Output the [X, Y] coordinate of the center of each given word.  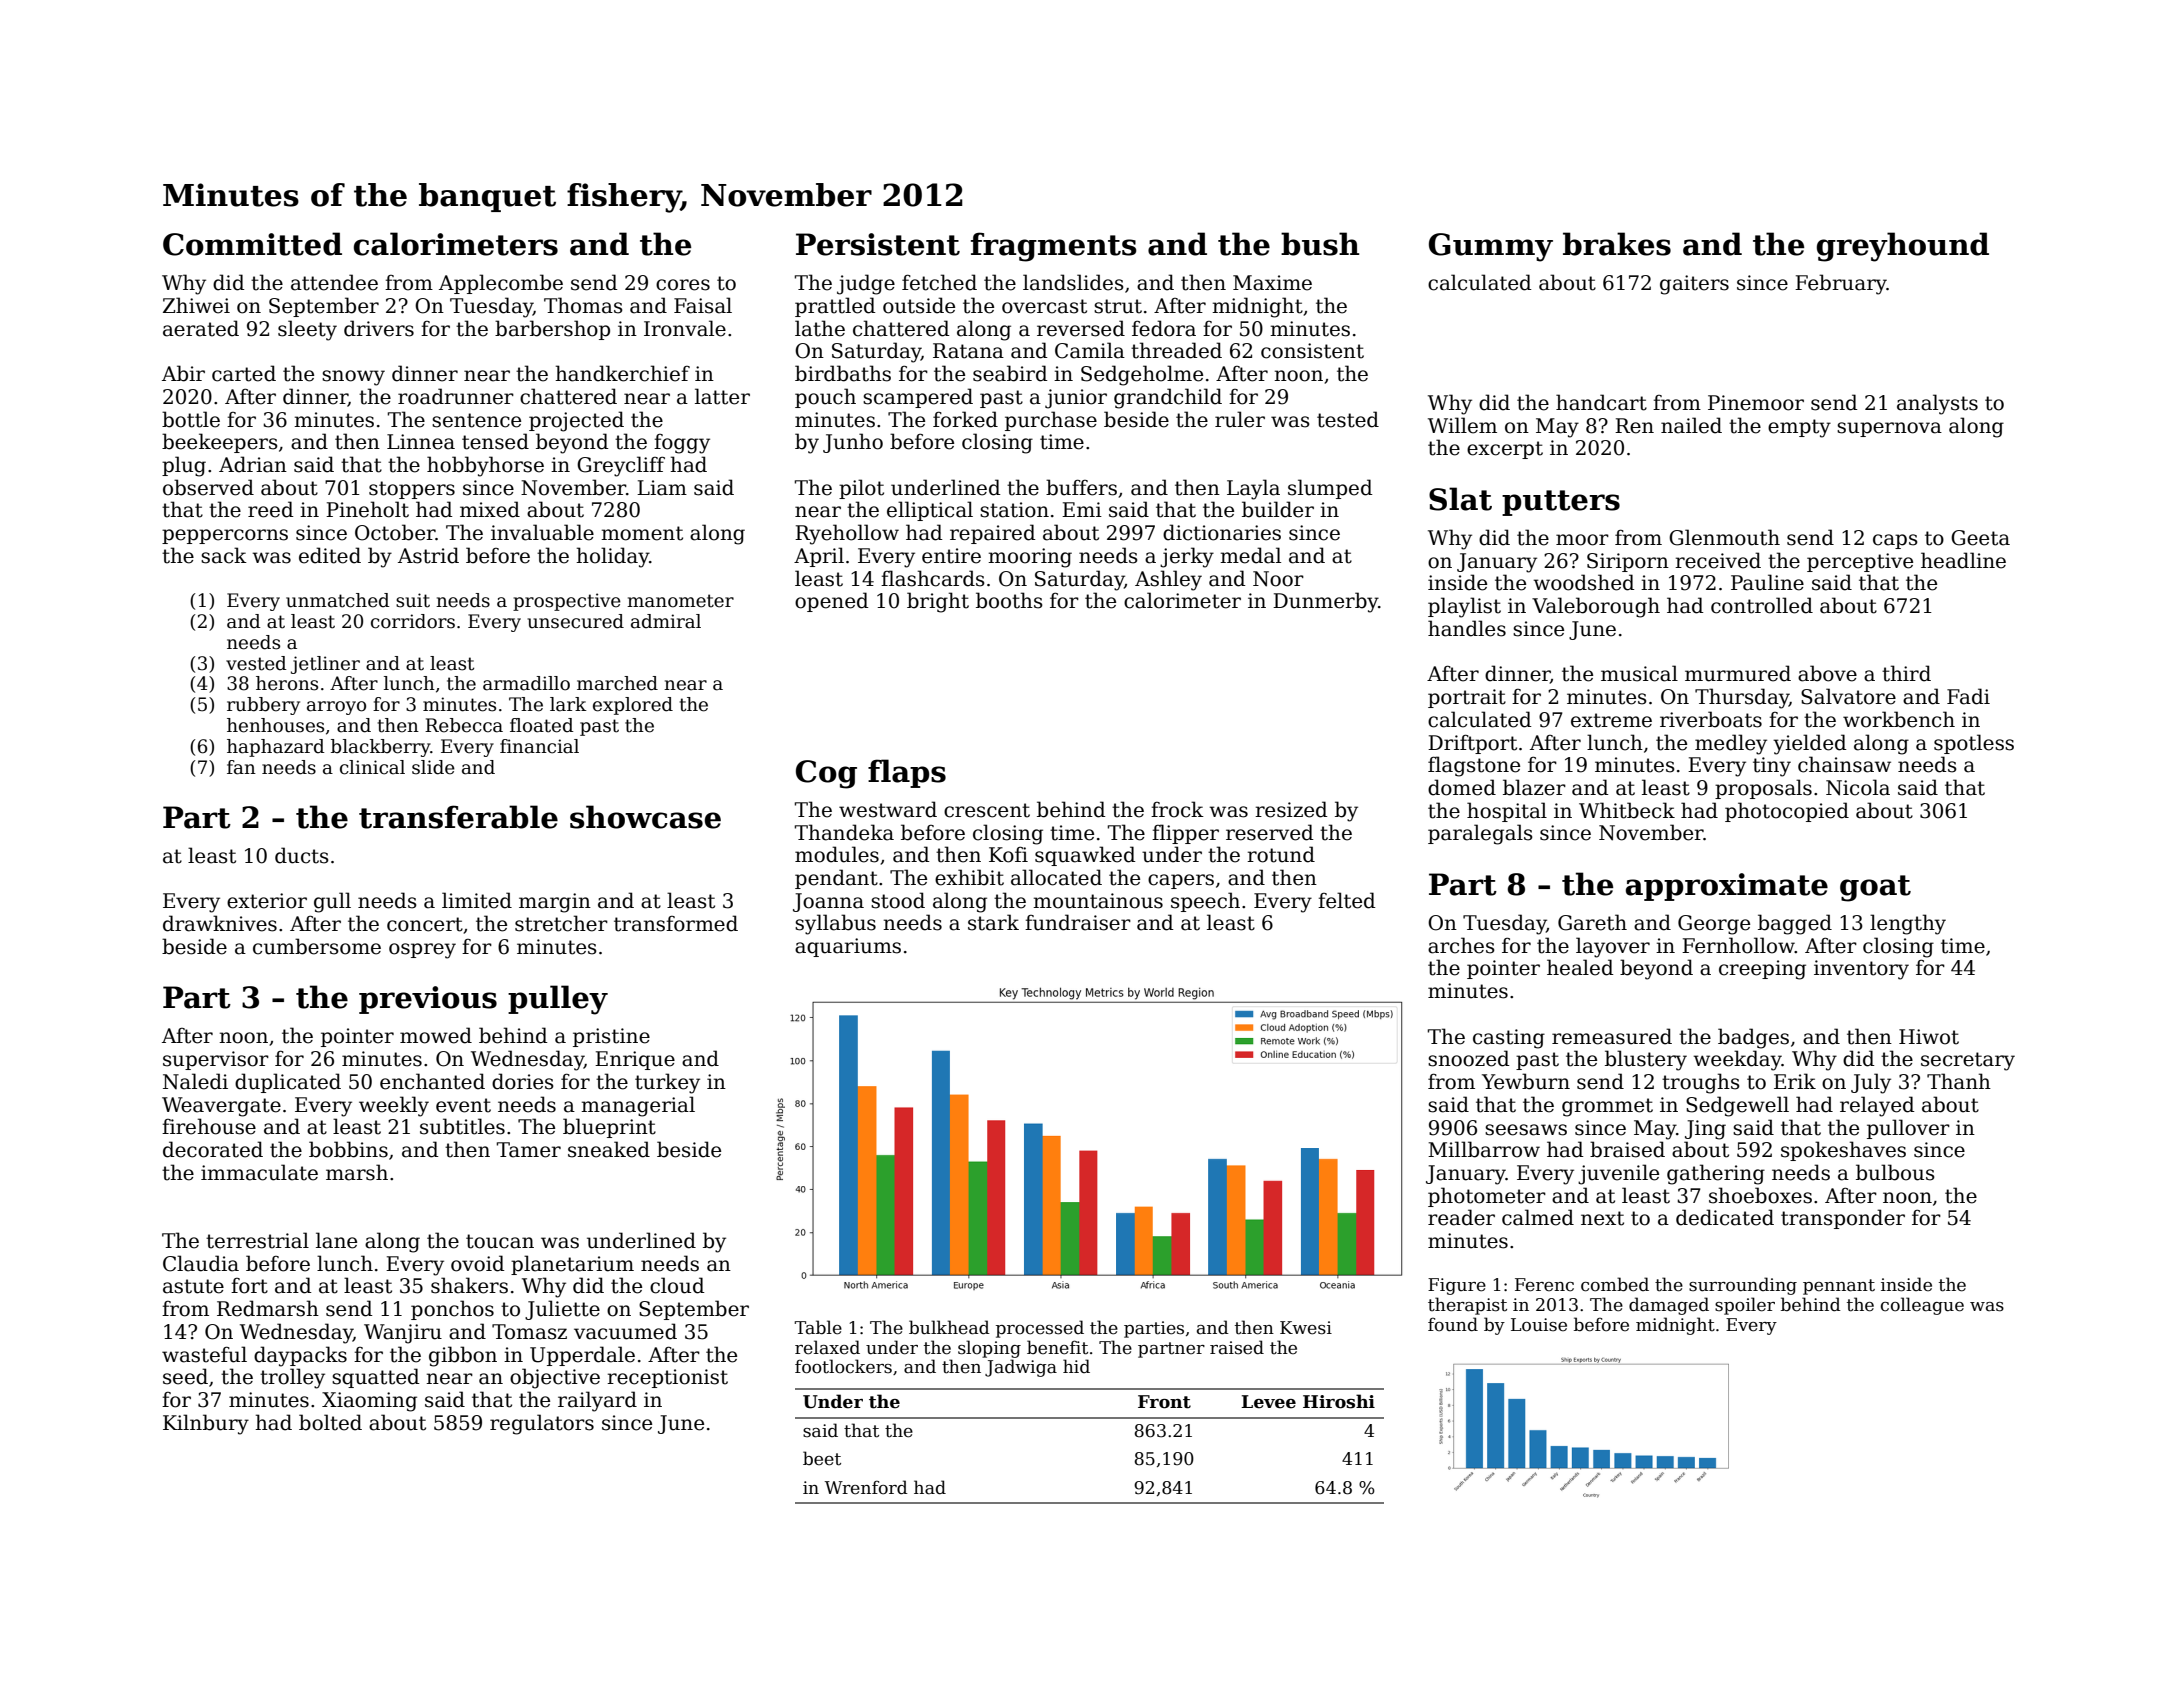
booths [1009, 600]
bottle [191, 419]
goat [1875, 888]
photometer [1487, 1197]
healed [1580, 967]
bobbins [348, 1149]
